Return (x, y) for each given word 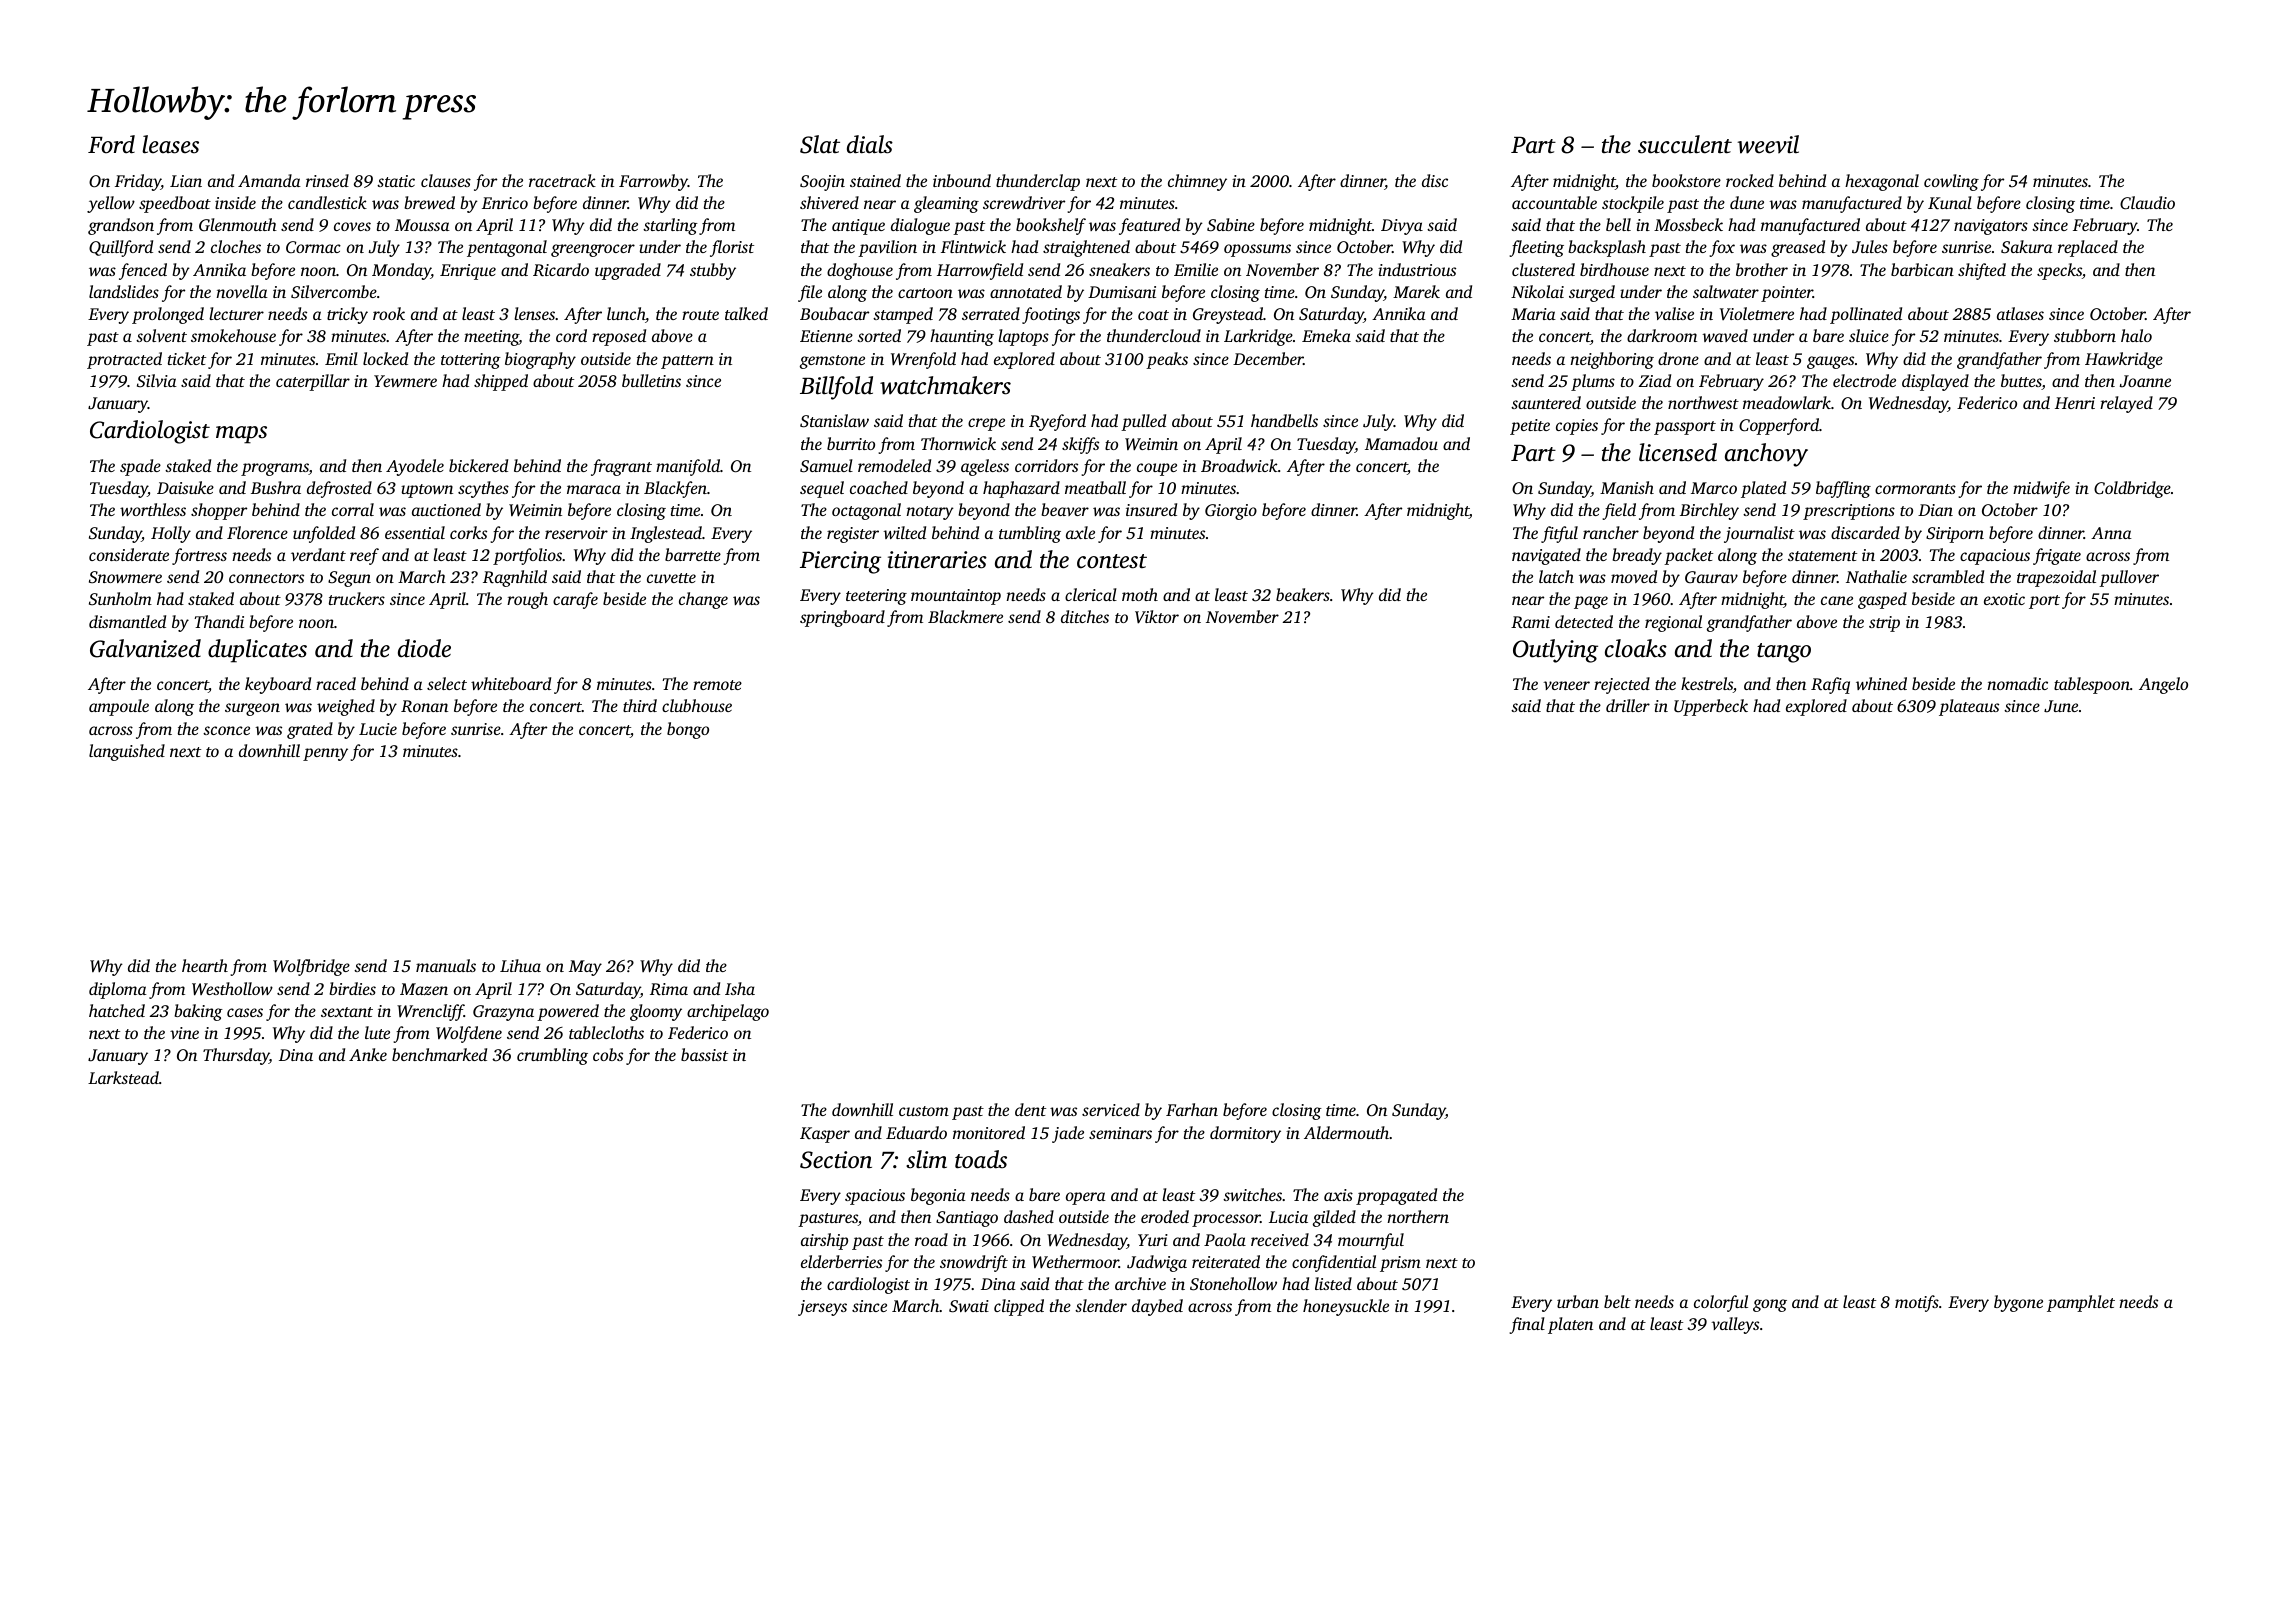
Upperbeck (1711, 707)
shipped (501, 382)
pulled (1143, 422)
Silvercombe (334, 292)
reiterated (1226, 1261)
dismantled (127, 621)
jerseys (822, 1308)
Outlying (1555, 651)
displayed (1935, 382)
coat (1153, 315)
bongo (688, 730)
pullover (2129, 578)
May (585, 968)
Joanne (2145, 381)
